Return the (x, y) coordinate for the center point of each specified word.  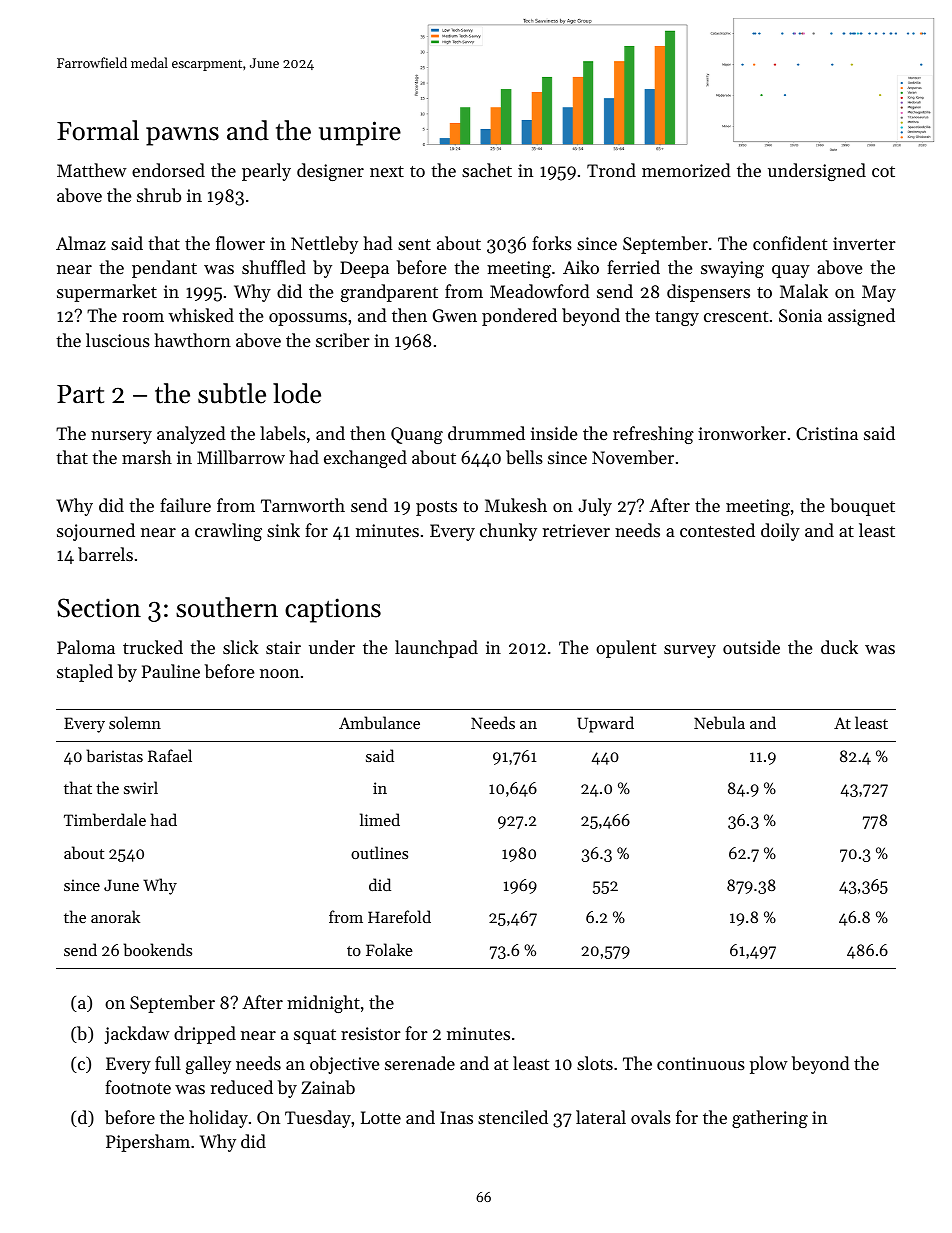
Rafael (170, 755)
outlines (379, 852)
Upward (605, 724)
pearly (266, 172)
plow (769, 1065)
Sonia (800, 315)
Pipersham (148, 1143)
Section (99, 608)
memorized (686, 170)
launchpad (436, 649)
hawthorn (192, 340)
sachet (487, 170)
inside (554, 433)
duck (839, 647)
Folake (389, 949)
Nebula (719, 722)
